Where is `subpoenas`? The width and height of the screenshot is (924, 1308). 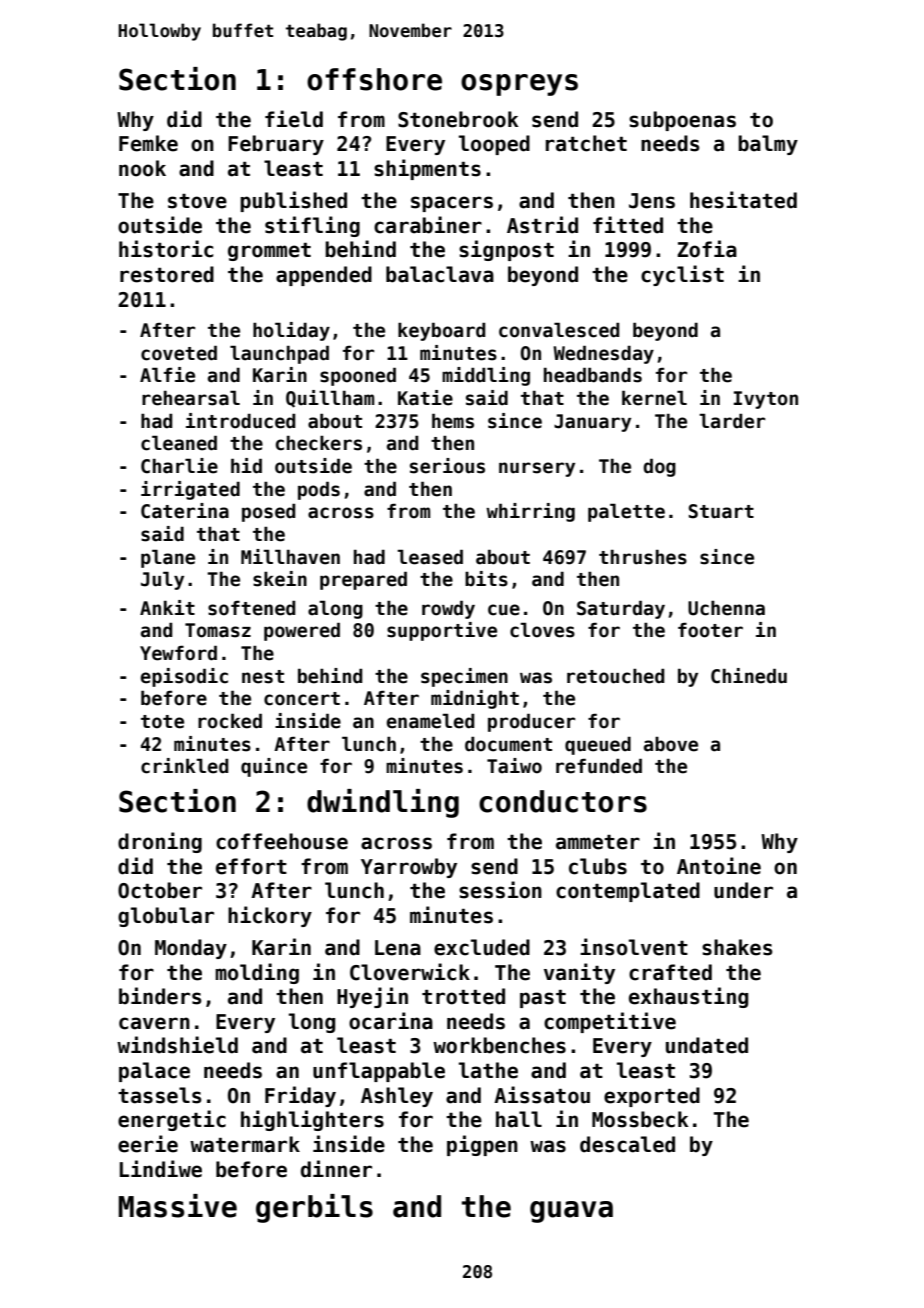 subpoenas is located at coordinates (682, 121).
